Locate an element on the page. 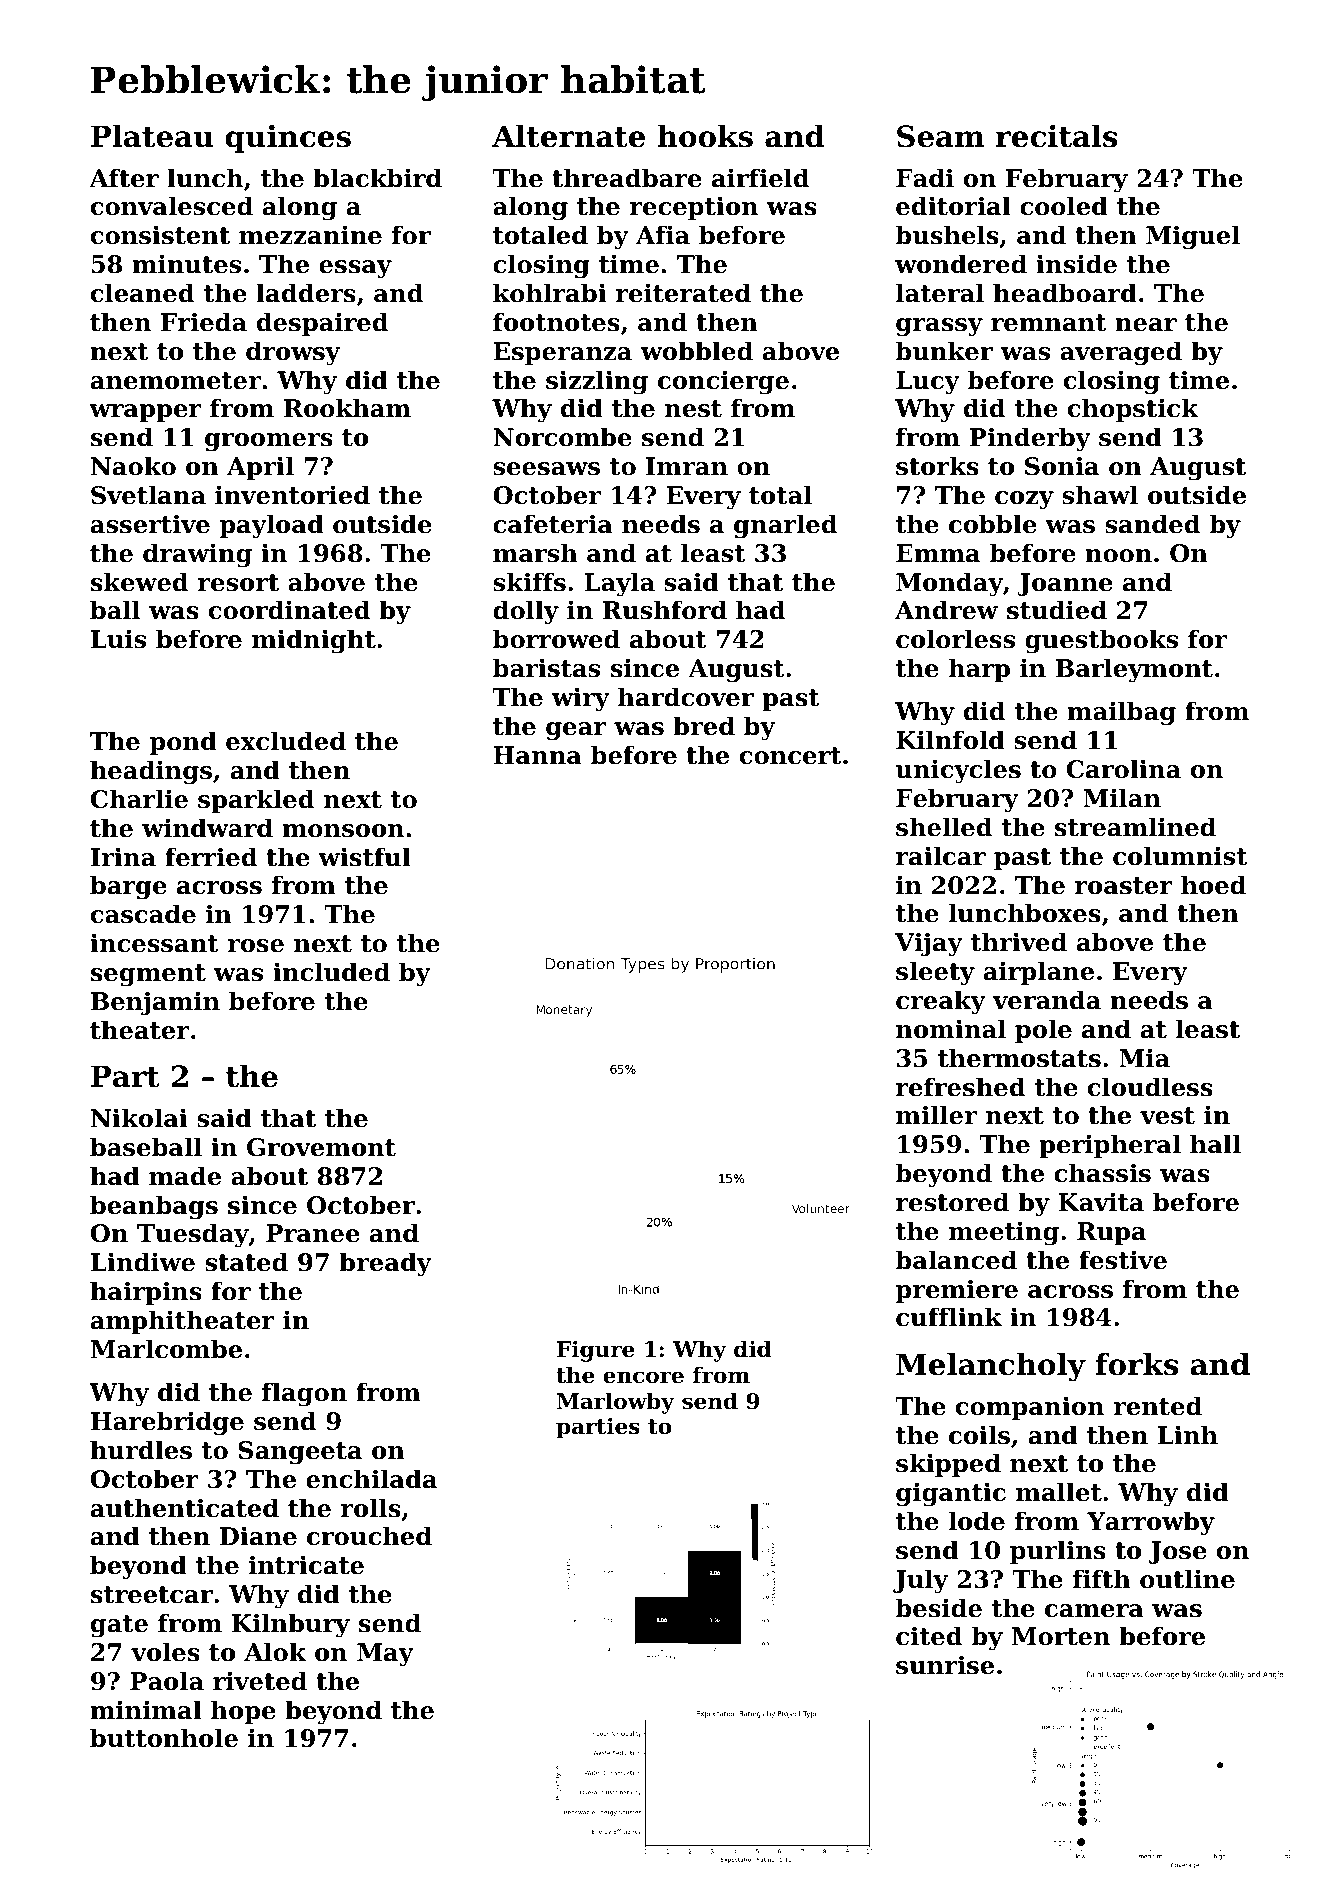 This image has height=1899, width=1343. Esperanza is located at coordinates (562, 353).
